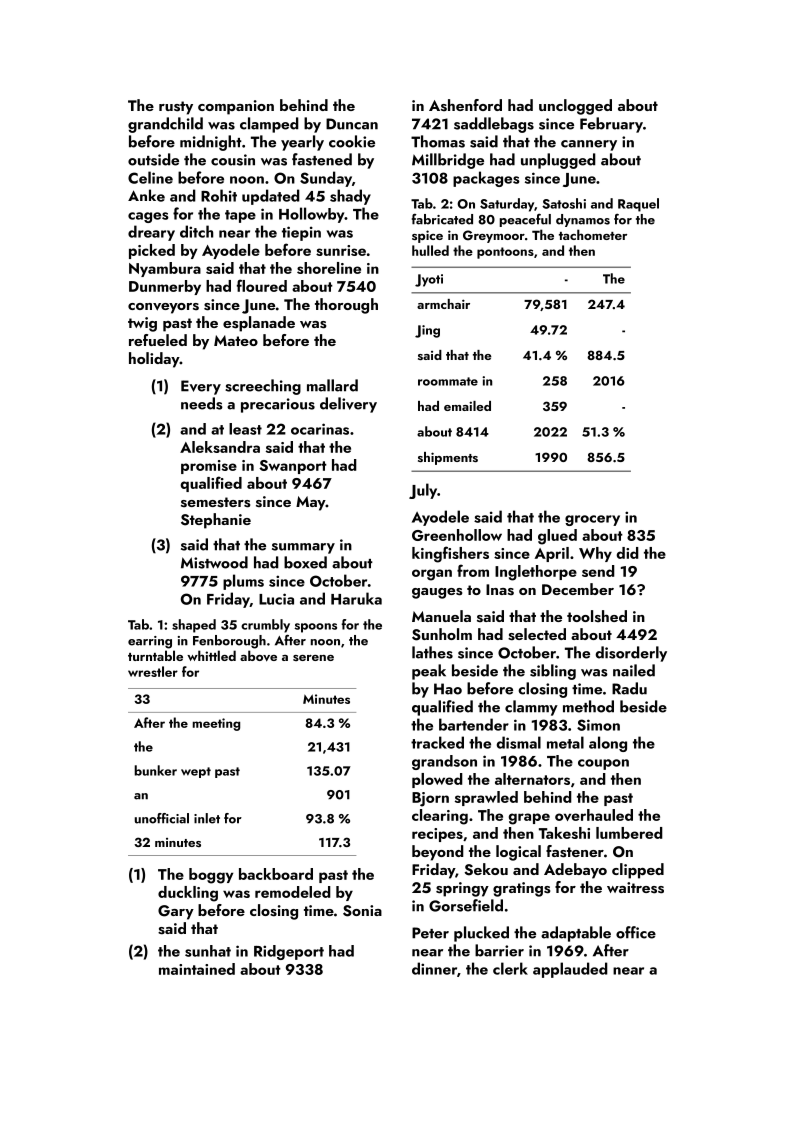  I want to click on maintained, so click(197, 969).
